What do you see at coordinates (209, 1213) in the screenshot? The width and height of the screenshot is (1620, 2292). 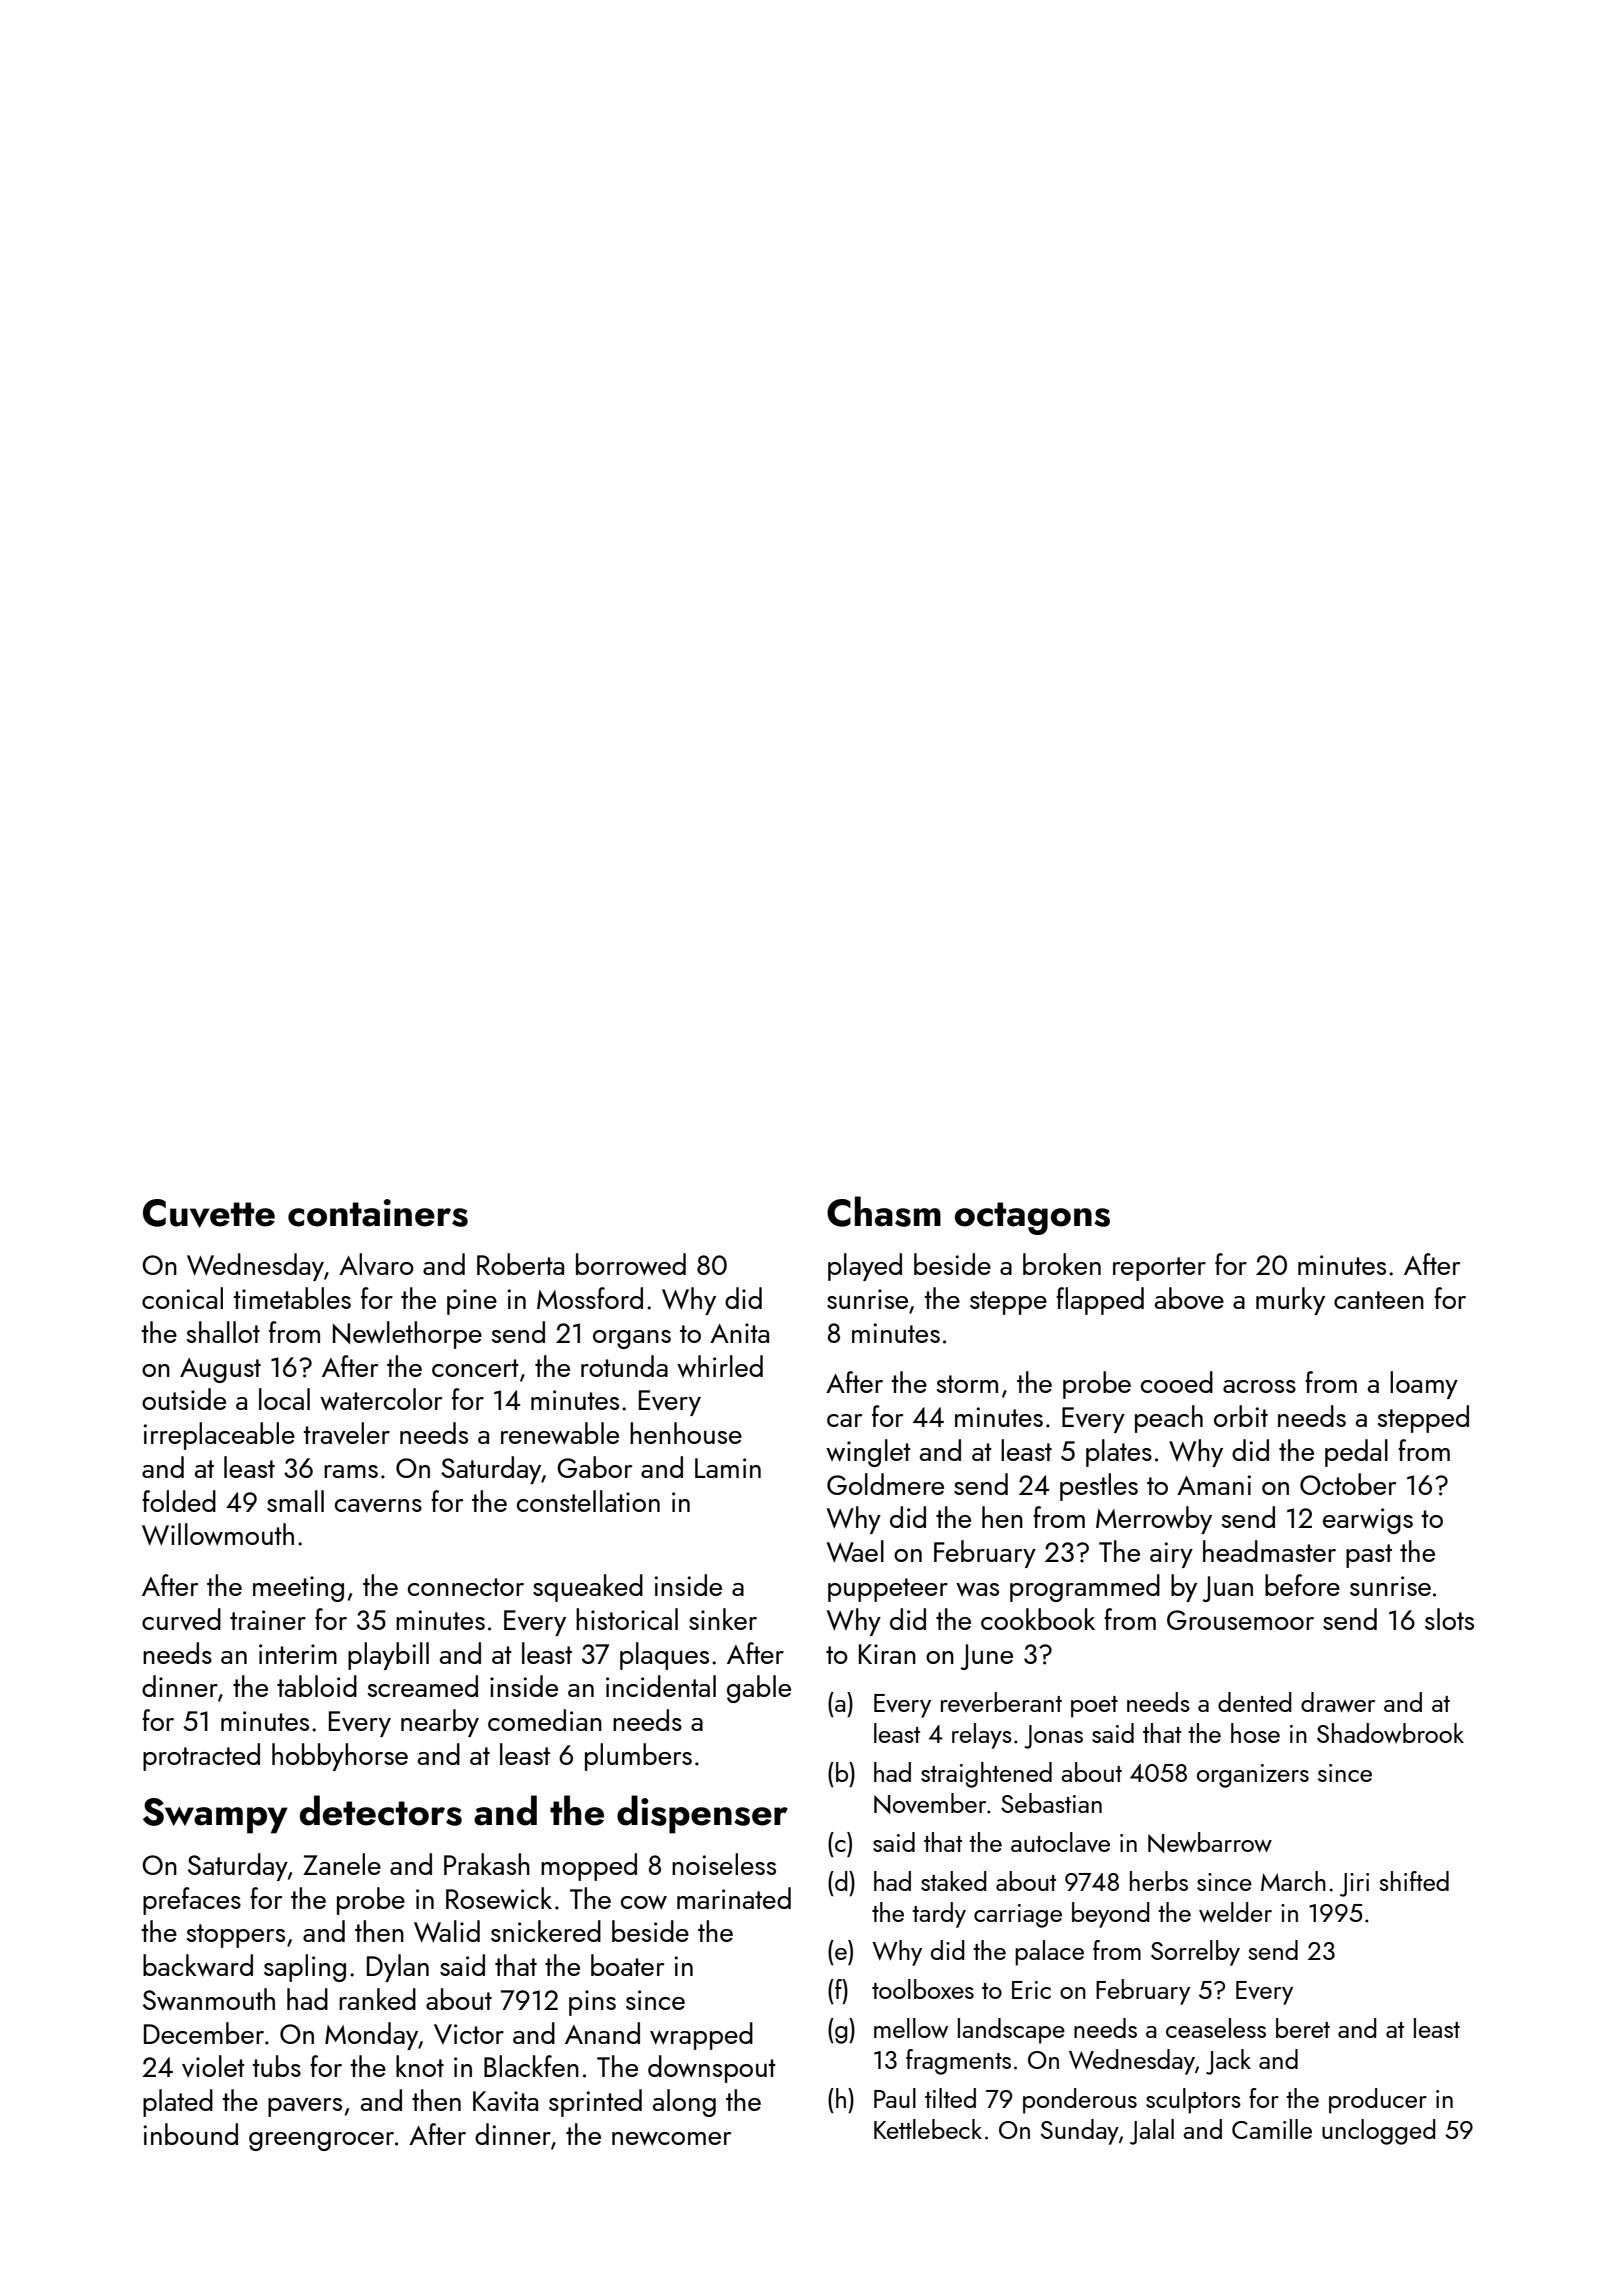 I see `Cuvette` at bounding box center [209, 1213].
